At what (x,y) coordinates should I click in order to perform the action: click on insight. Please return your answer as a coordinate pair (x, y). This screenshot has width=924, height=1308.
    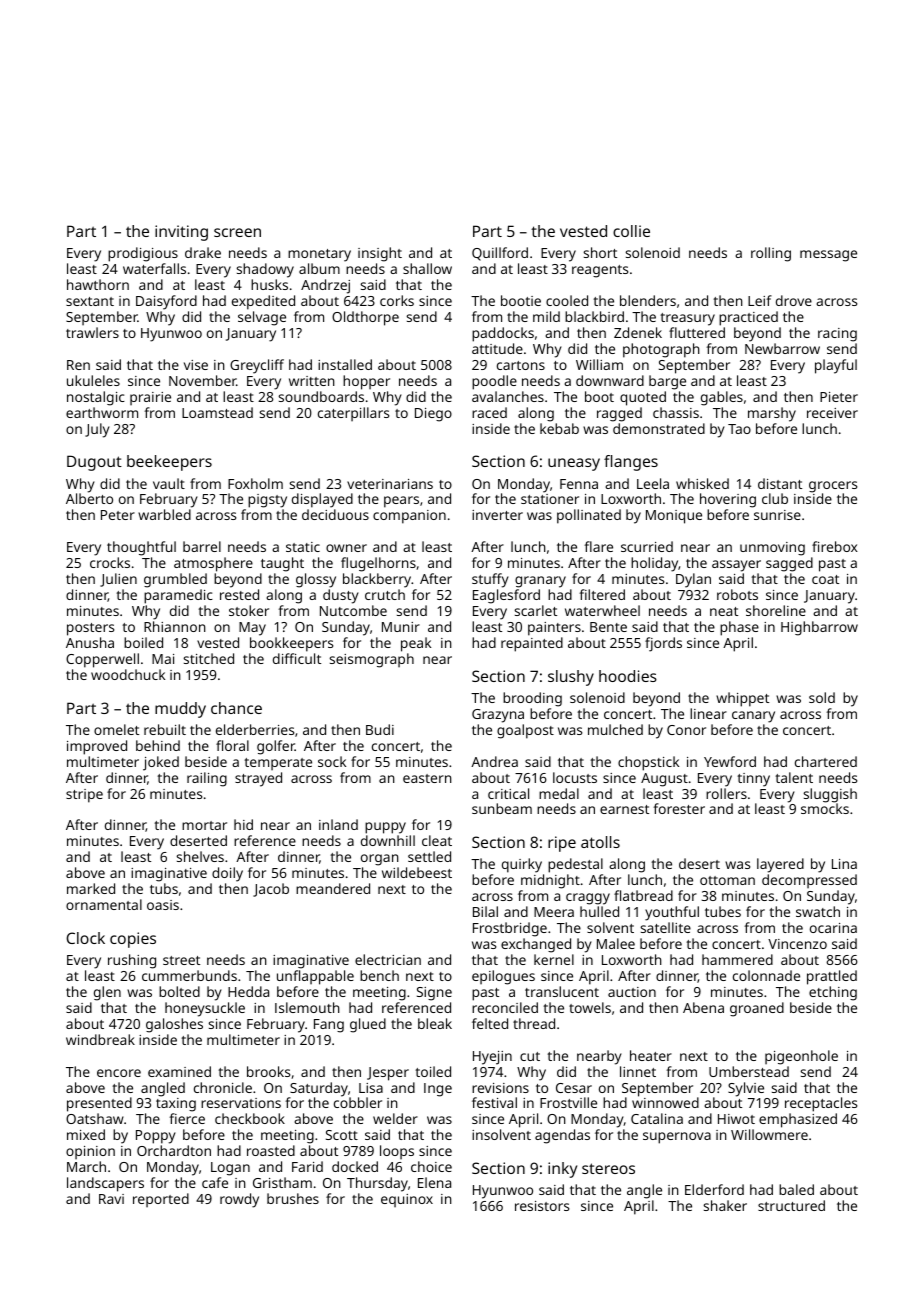
    Looking at the image, I should click on (380, 254).
